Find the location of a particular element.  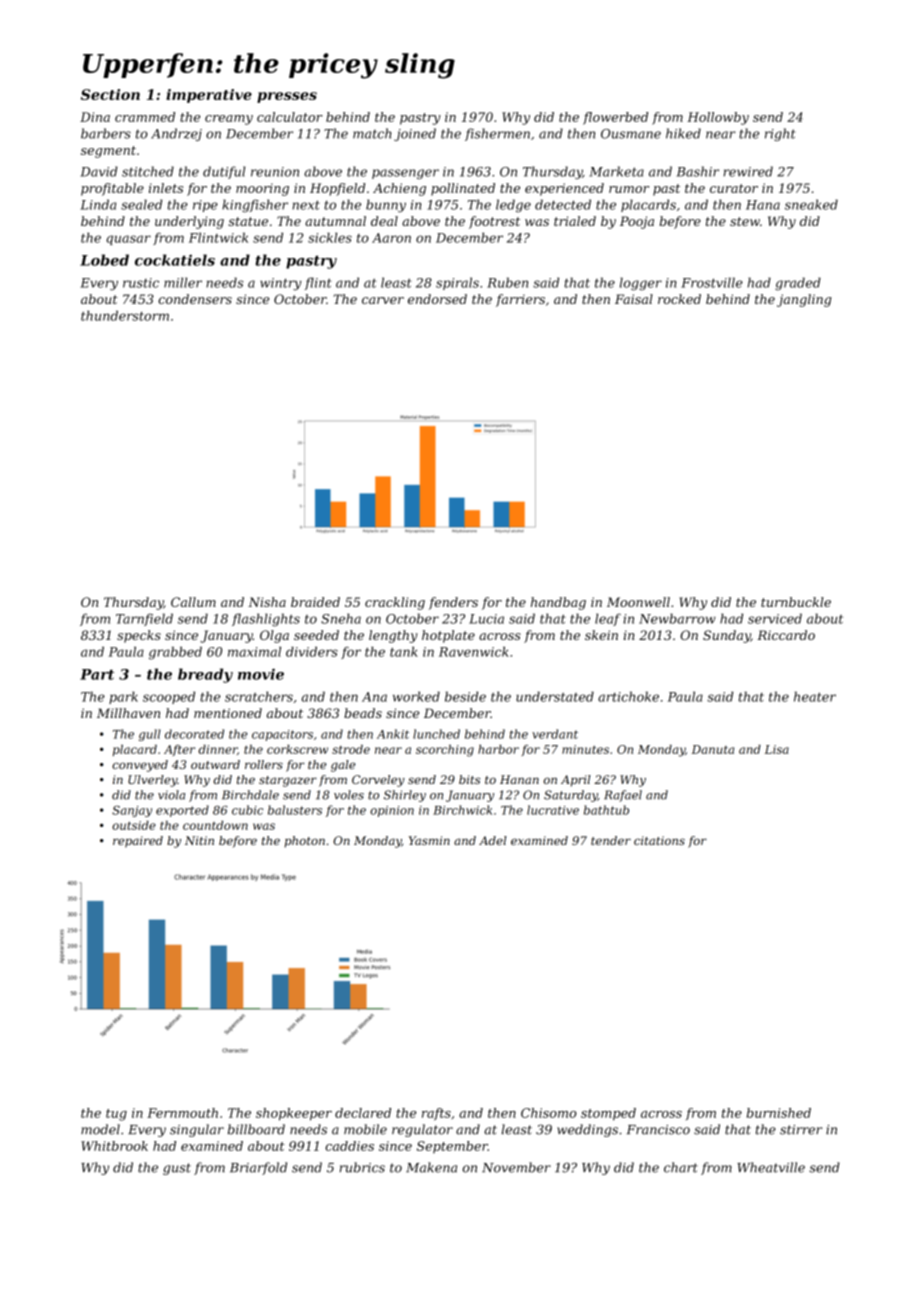

fishermen is located at coordinates (497, 134).
